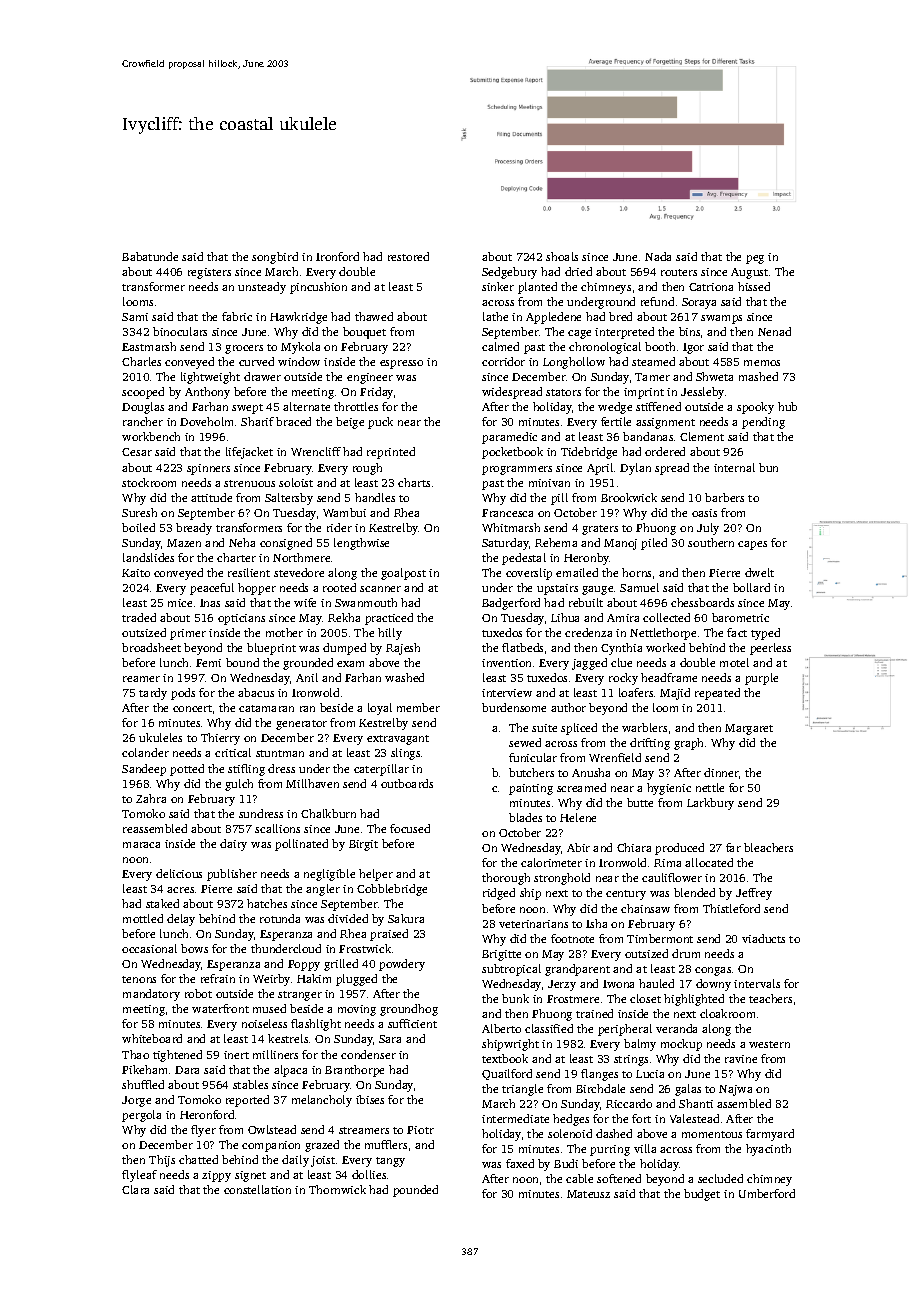 This screenshot has width=924, height=1308. I want to click on Rajesh, so click(403, 649).
